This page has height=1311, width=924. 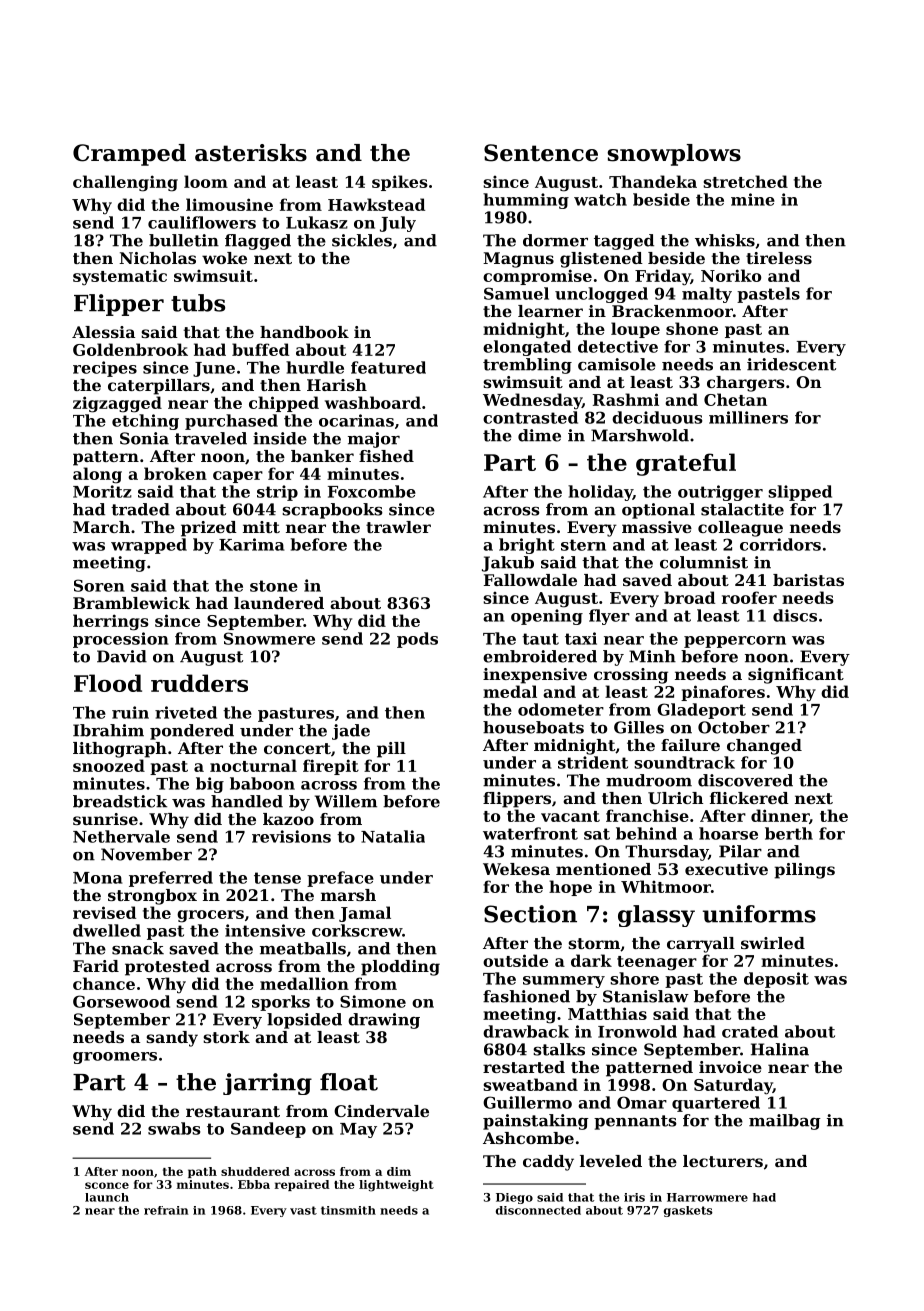 What do you see at coordinates (527, 366) in the page?
I see `trembling` at bounding box center [527, 366].
